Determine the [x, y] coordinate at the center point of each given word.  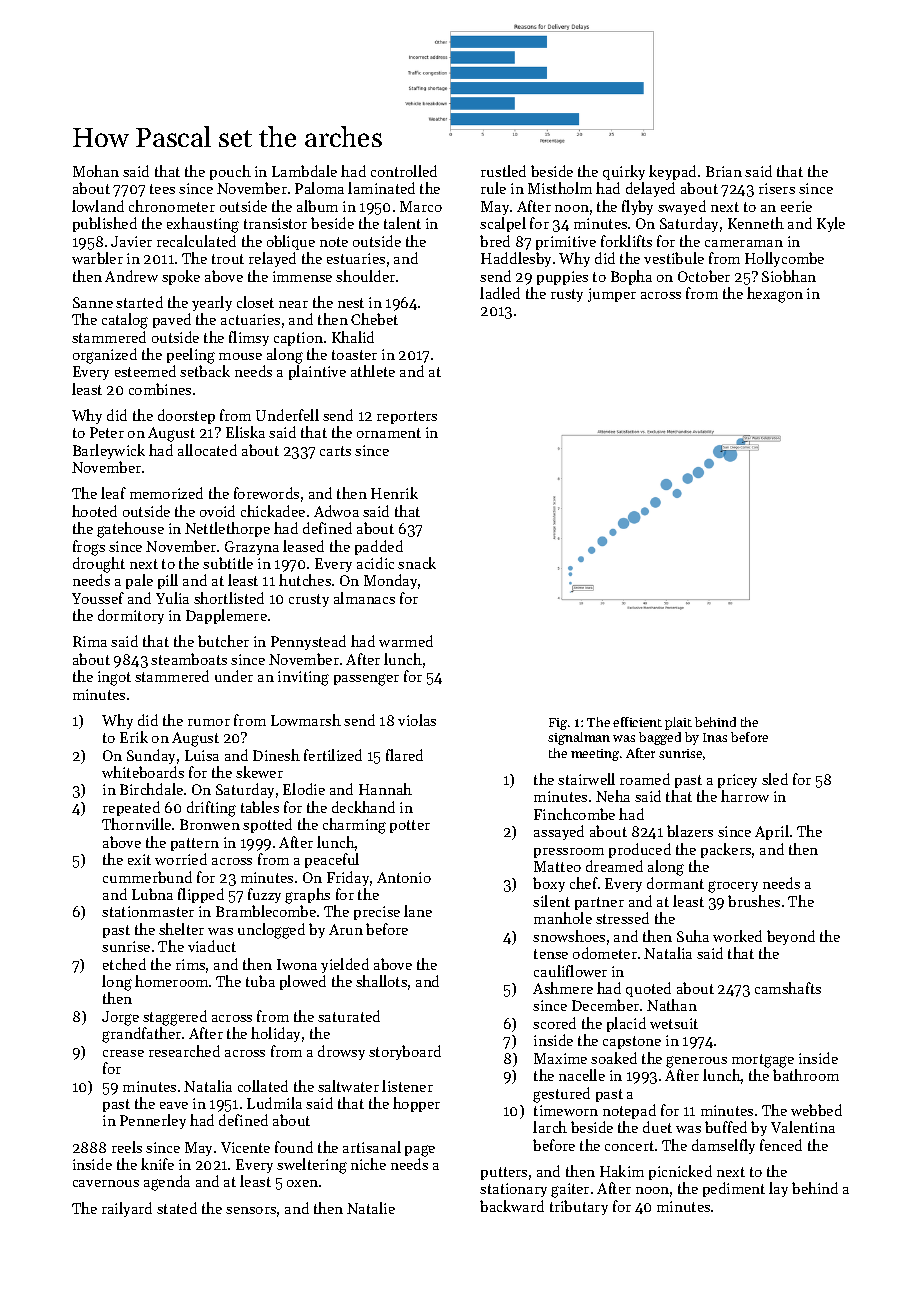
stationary [513, 1190]
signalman [579, 738]
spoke [181, 277]
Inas [715, 737]
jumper [612, 295]
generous [696, 1062]
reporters [407, 417]
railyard [127, 1209]
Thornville [136, 824]
